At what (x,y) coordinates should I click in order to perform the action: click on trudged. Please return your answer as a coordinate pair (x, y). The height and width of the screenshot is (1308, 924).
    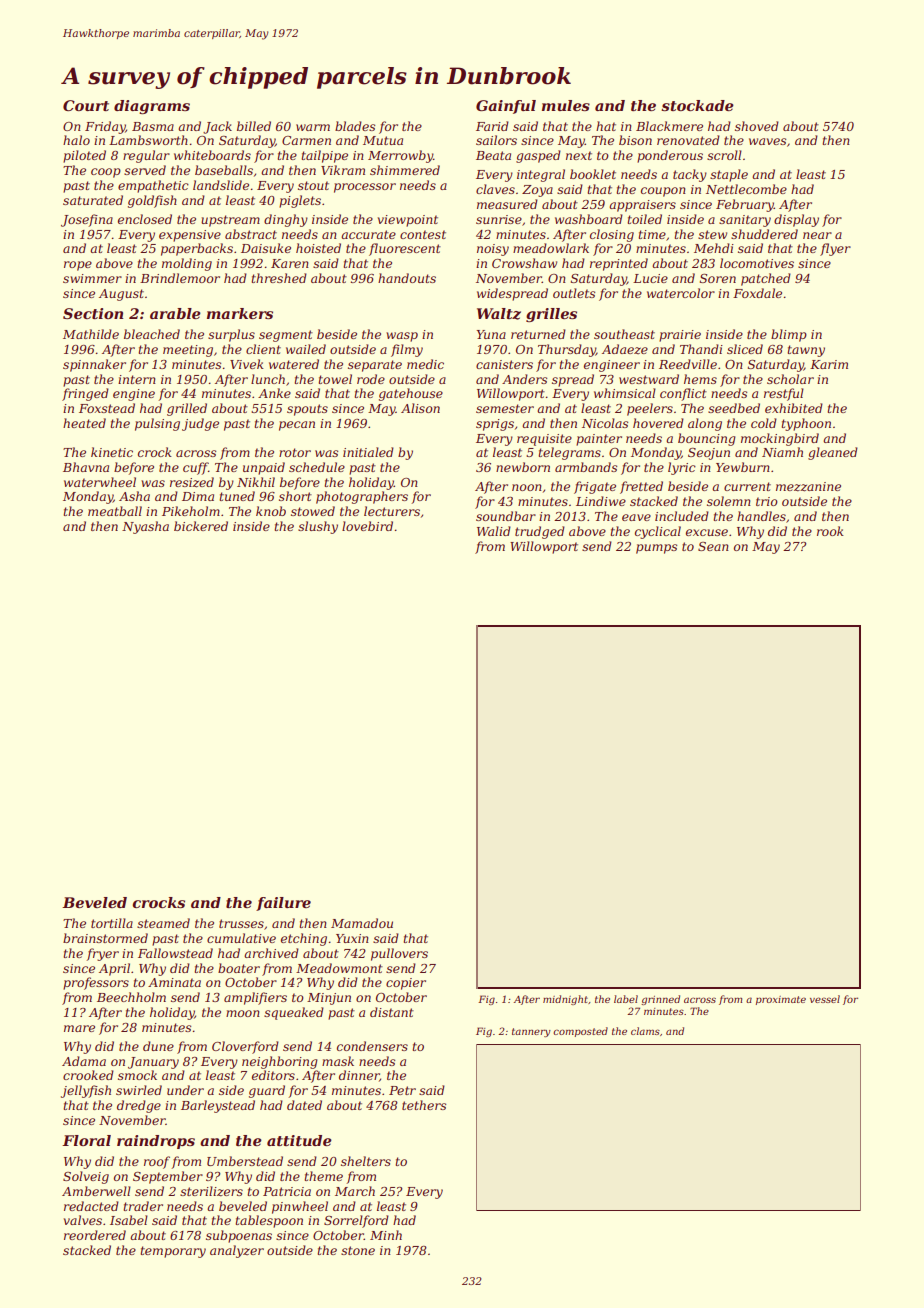
    Looking at the image, I should click on (540, 532).
